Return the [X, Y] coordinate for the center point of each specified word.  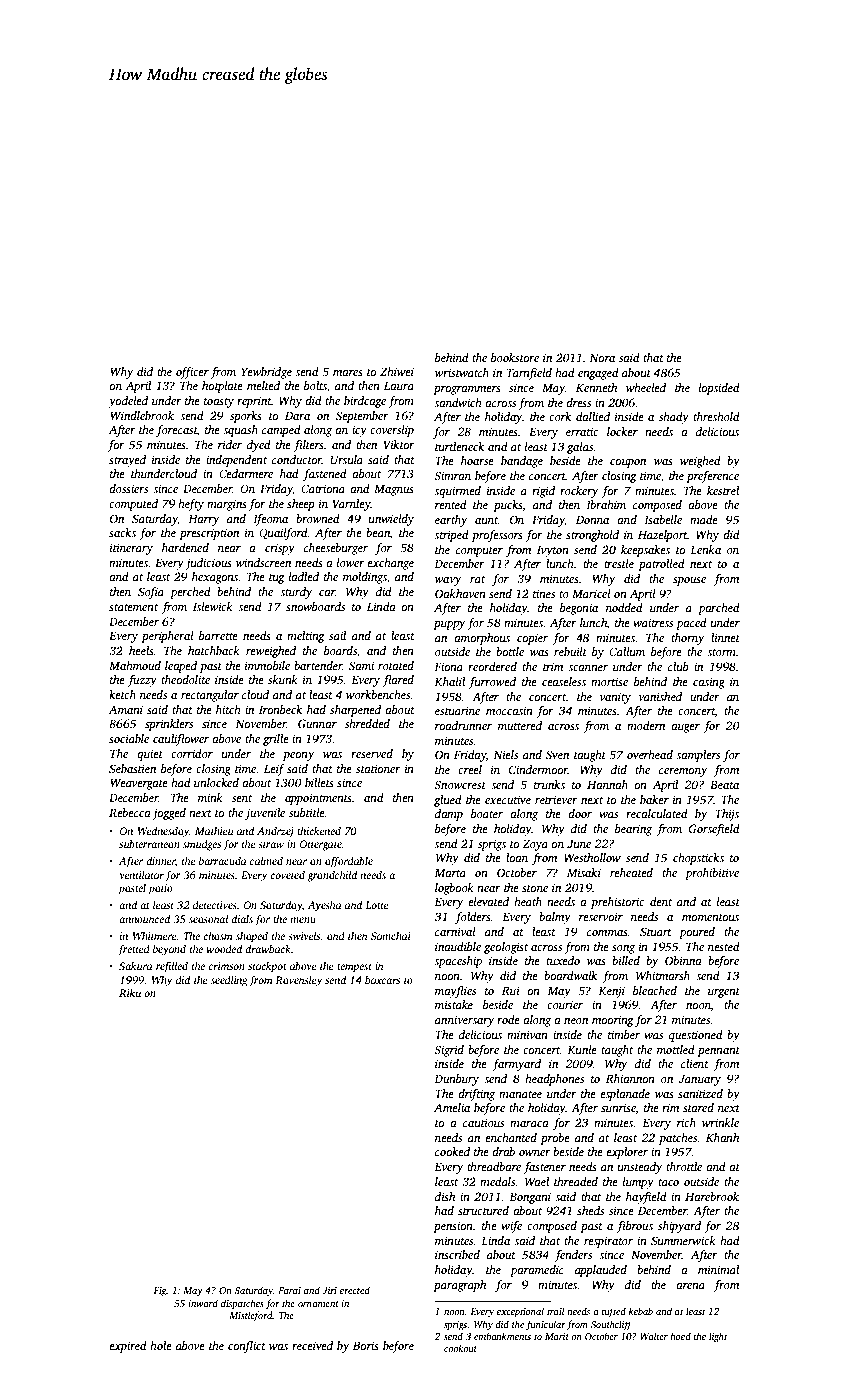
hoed [680, 1336]
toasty [219, 403]
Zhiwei [397, 371]
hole [161, 1345]
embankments [502, 1336]
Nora [602, 358]
